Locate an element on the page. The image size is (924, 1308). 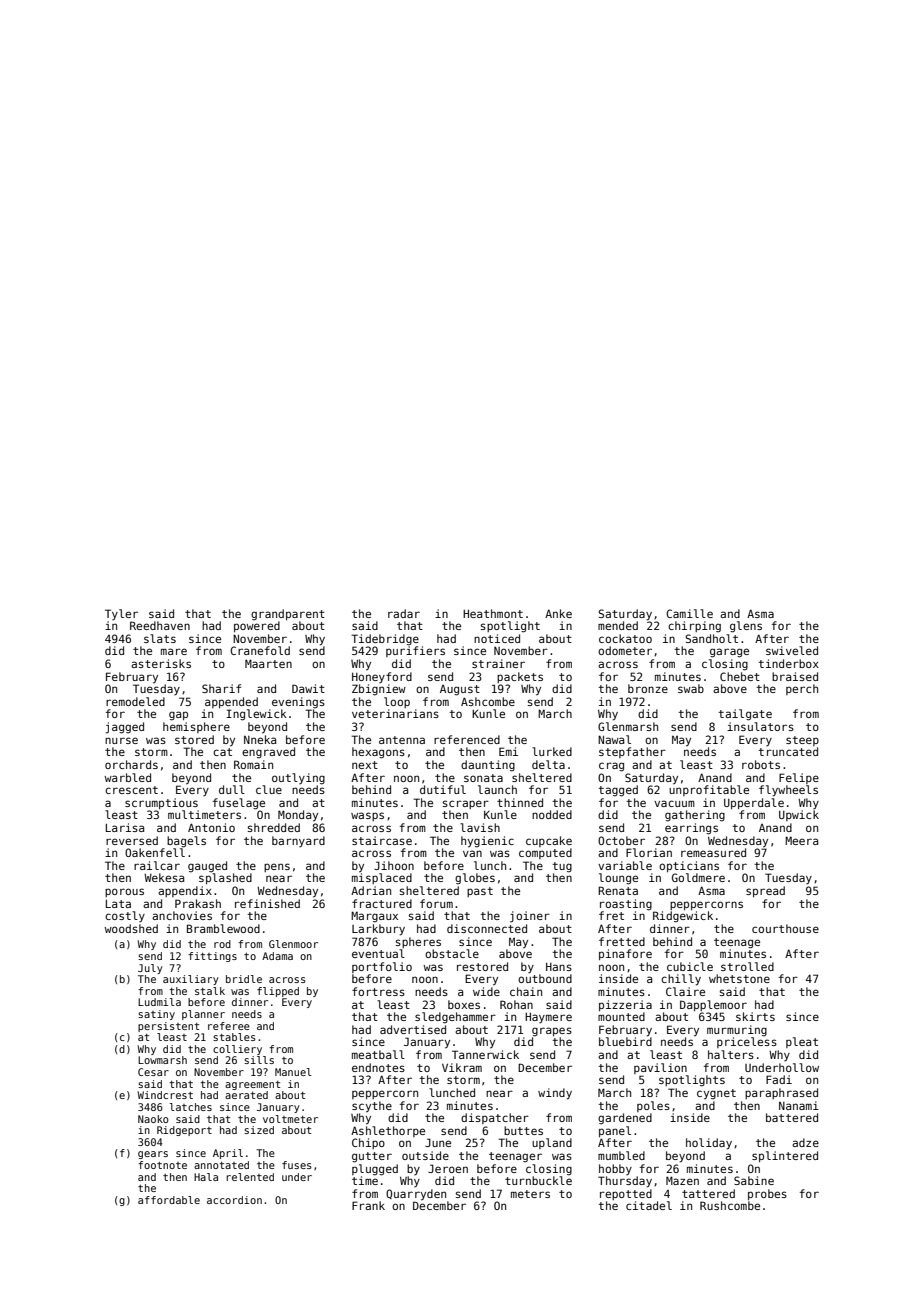
Romain is located at coordinates (253, 764).
